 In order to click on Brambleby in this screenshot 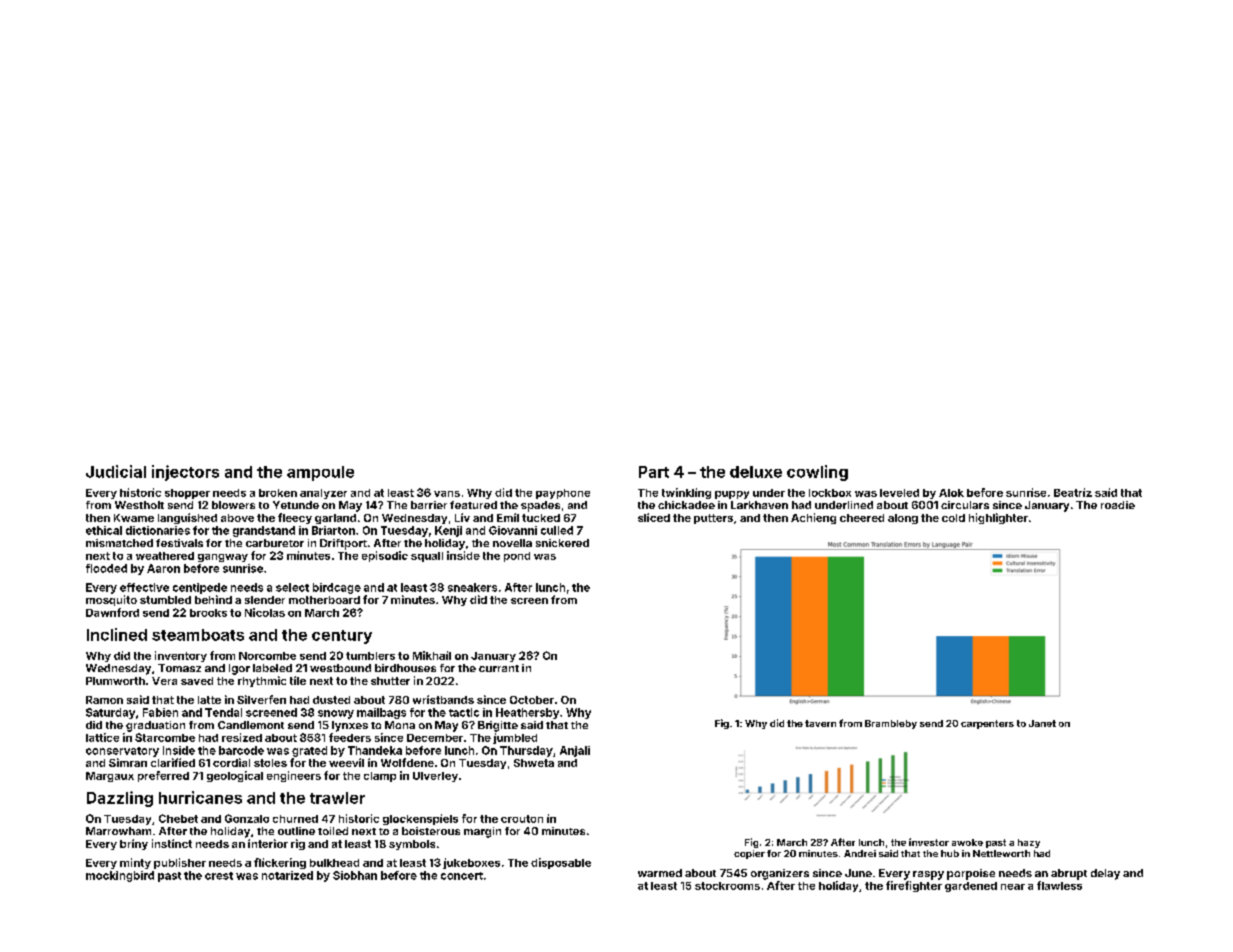, I will do `click(891, 724)`.
